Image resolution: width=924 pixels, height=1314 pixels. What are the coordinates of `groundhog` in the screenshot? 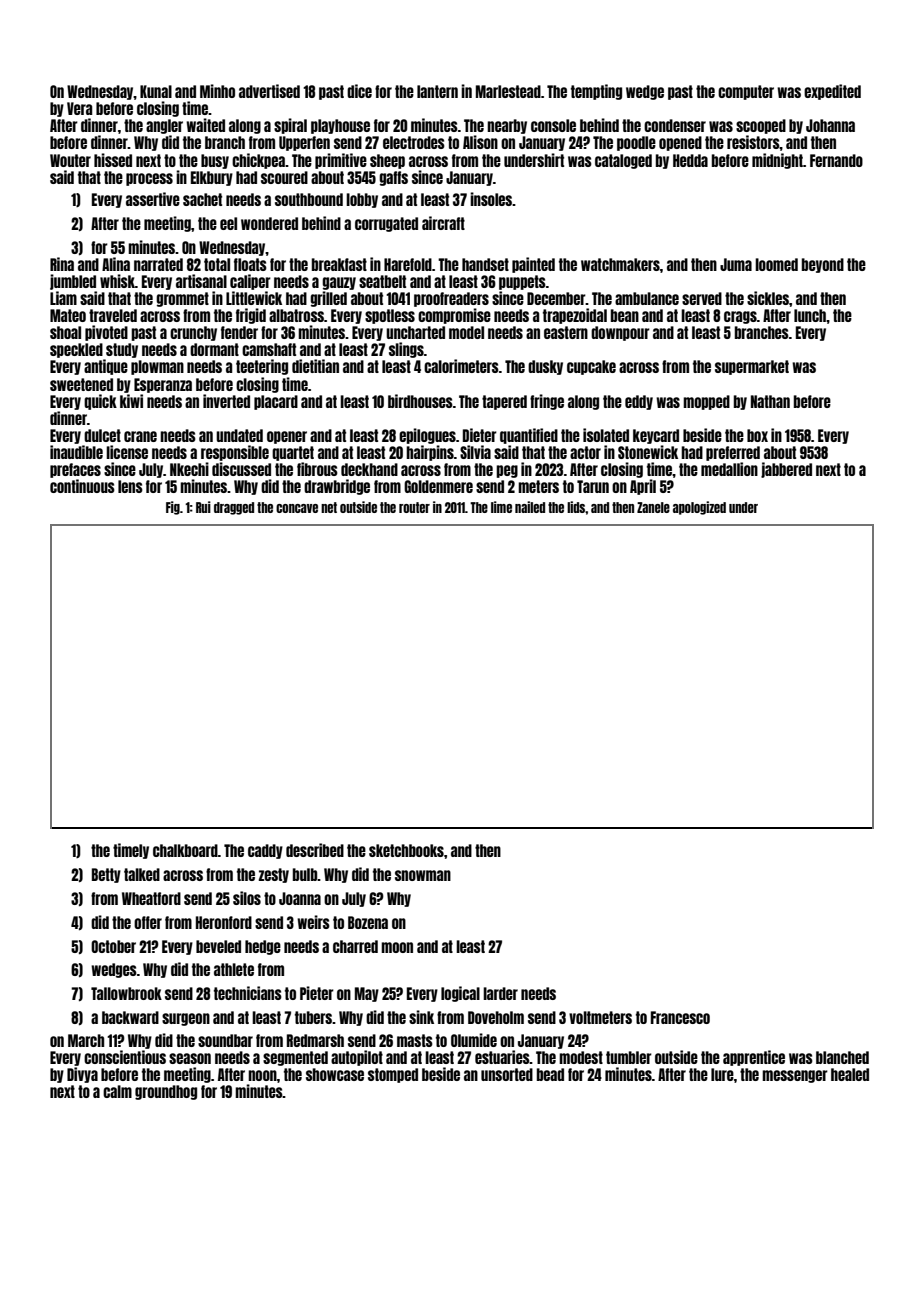 It's located at (166, 1092).
